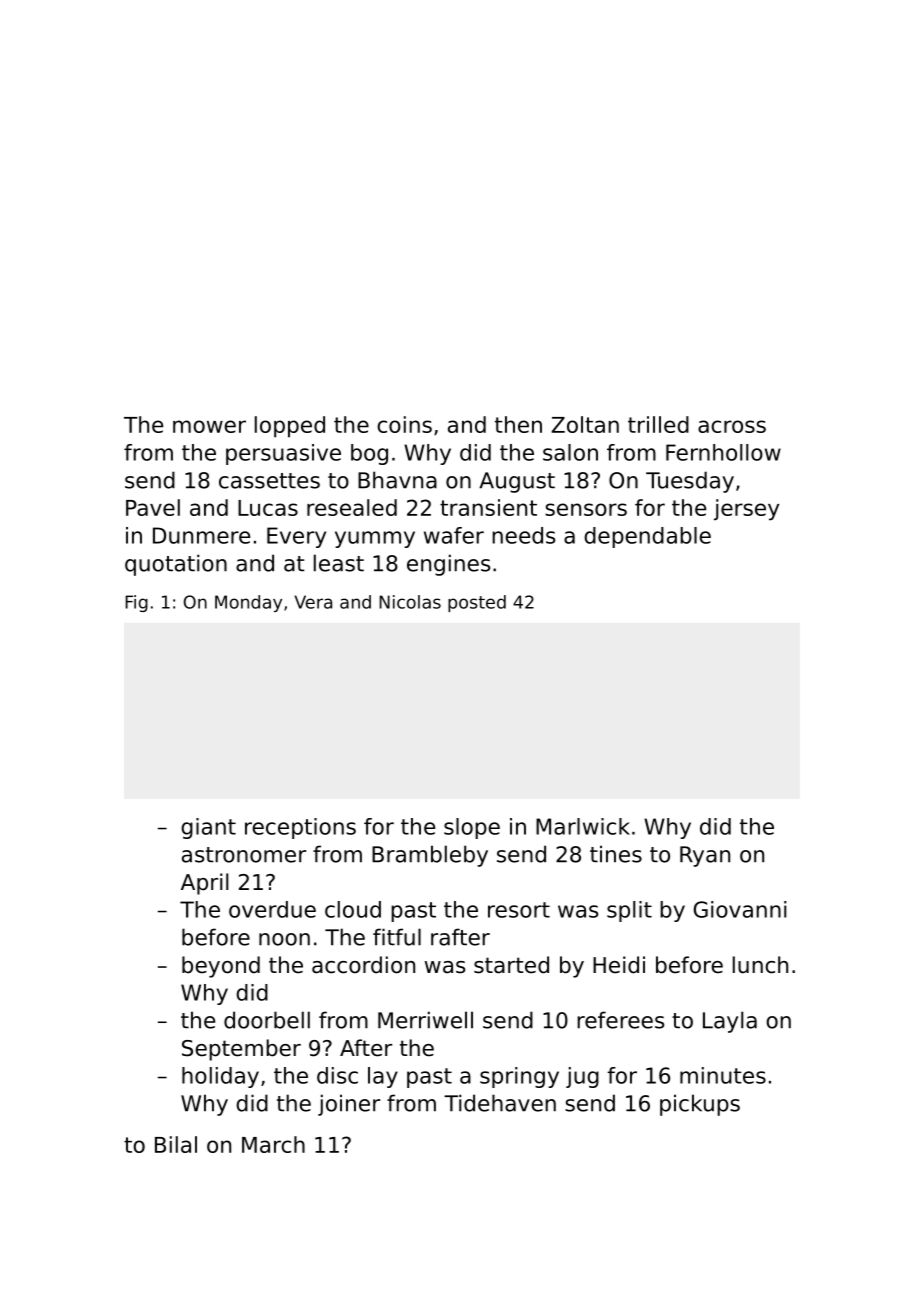  I want to click on April, so click(205, 884).
